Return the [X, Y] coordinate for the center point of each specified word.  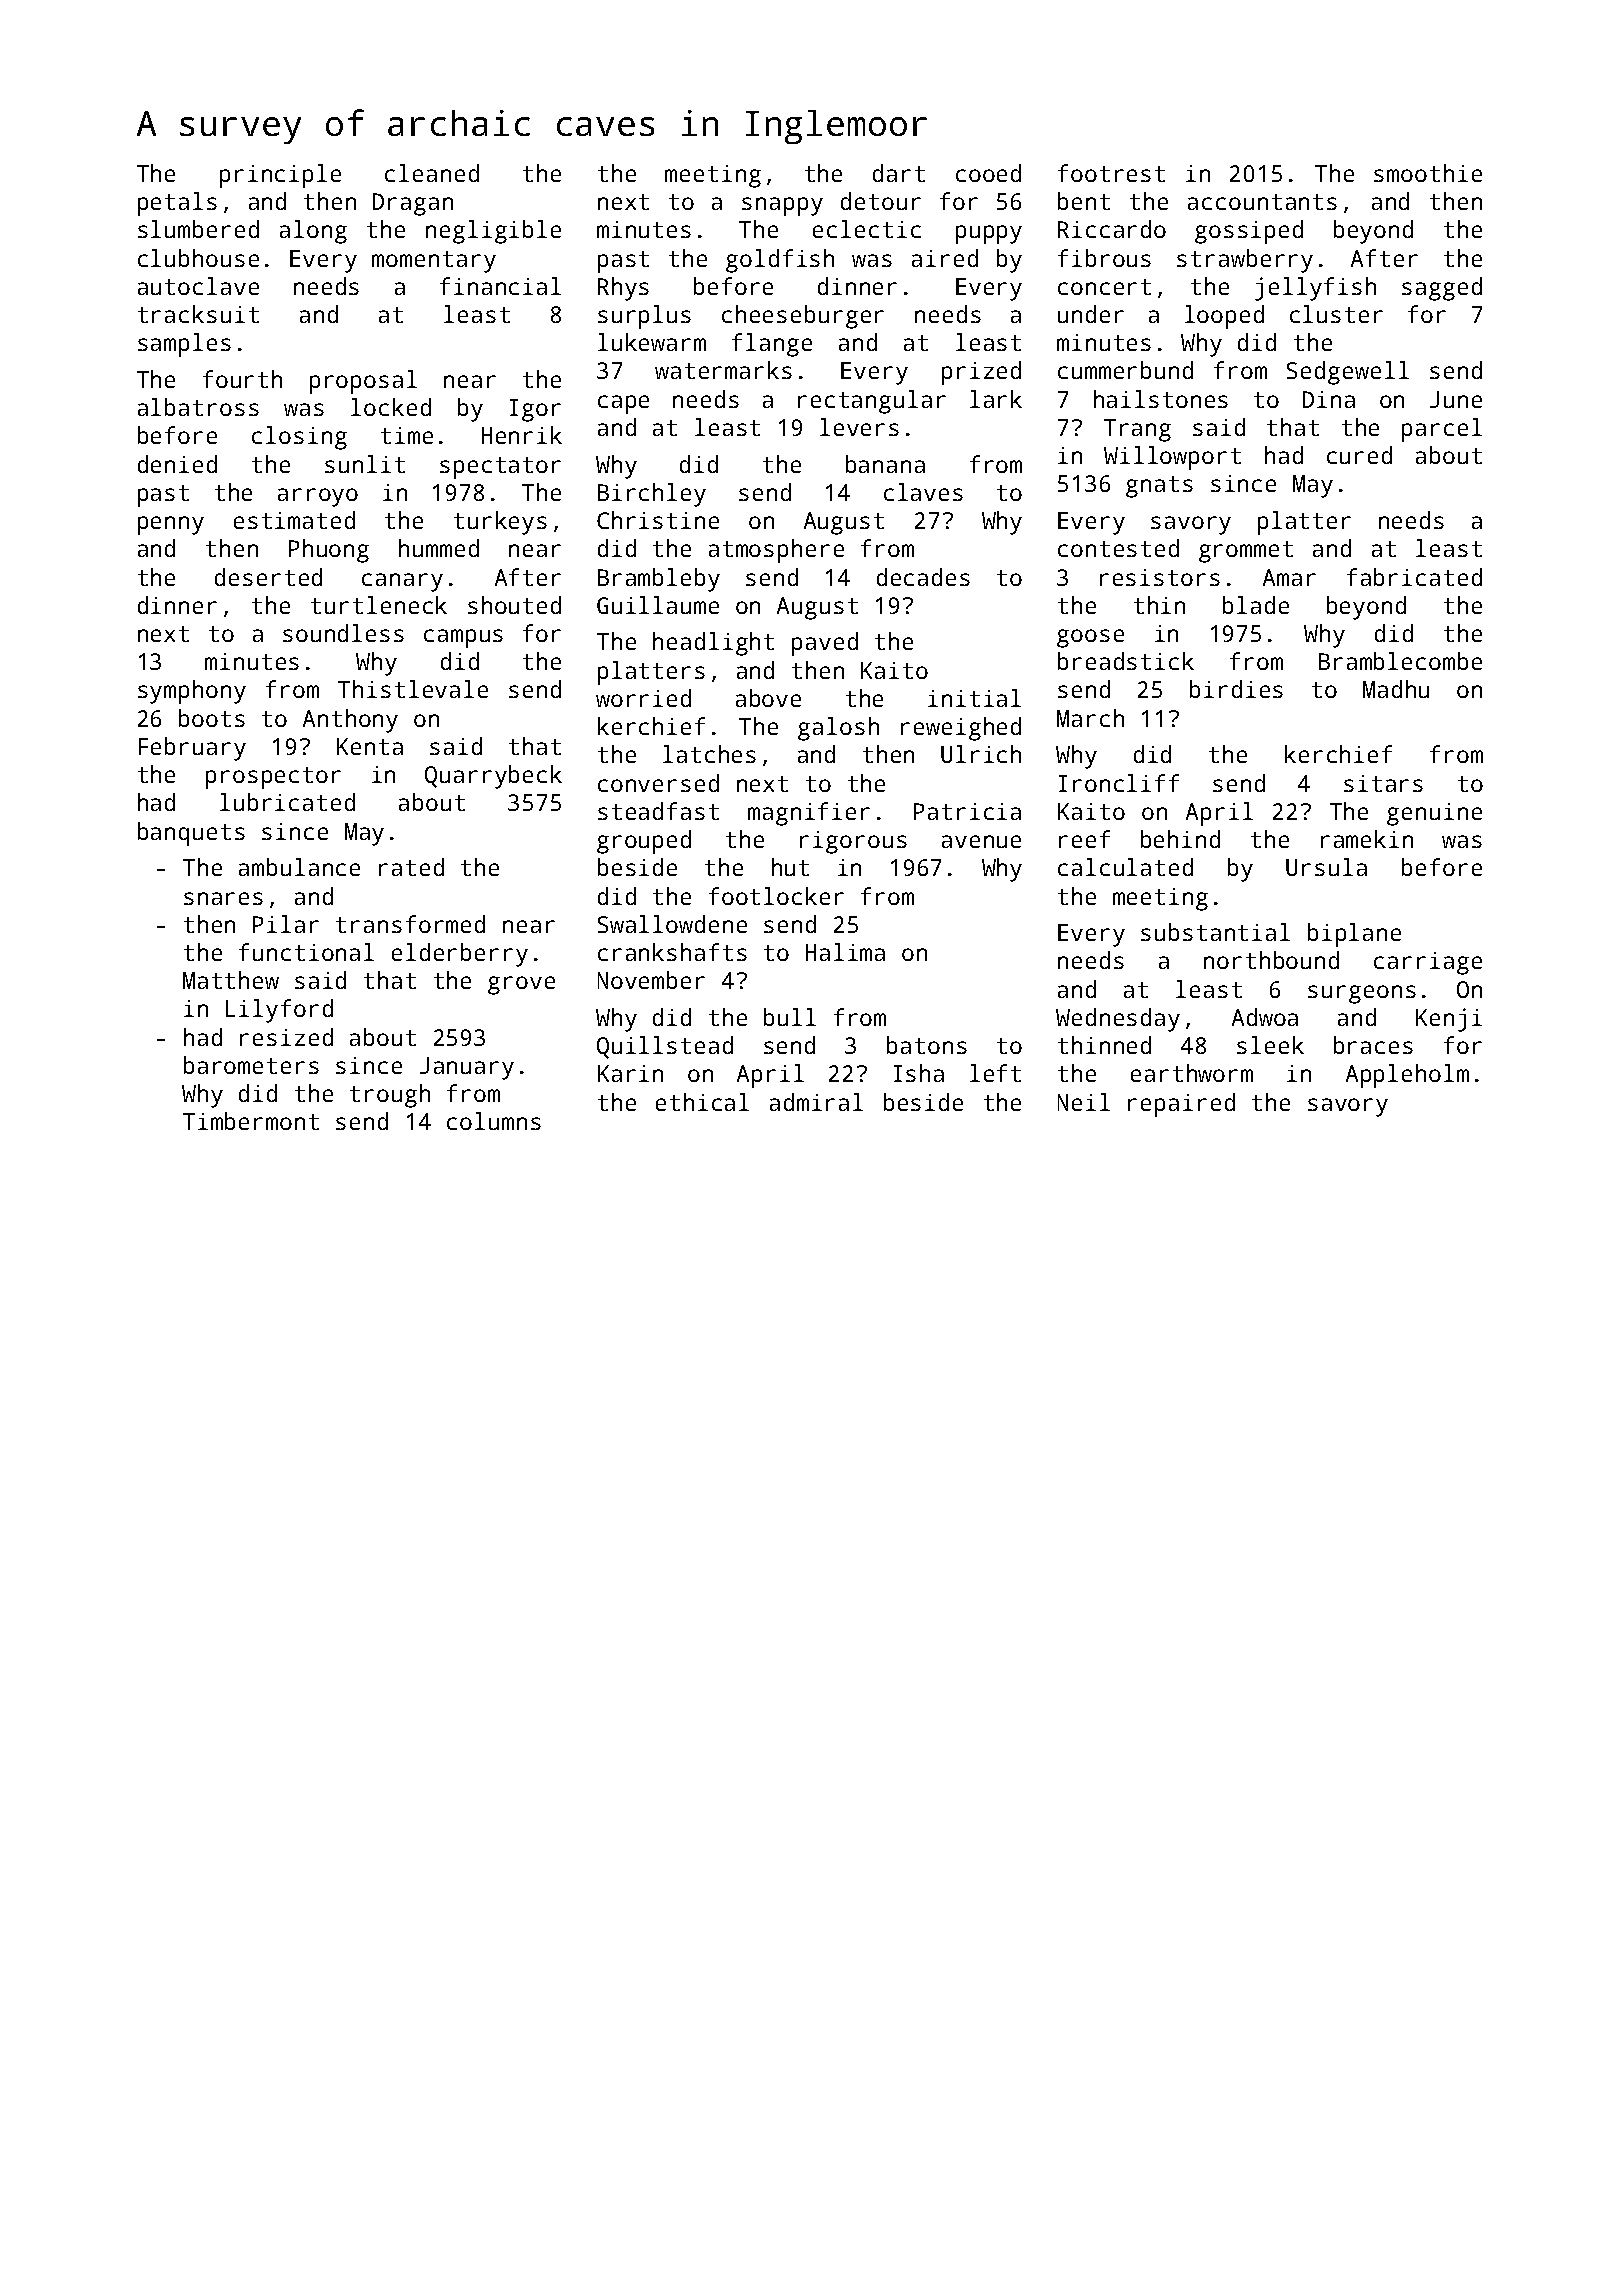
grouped [644, 842]
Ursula [1326, 867]
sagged [1442, 289]
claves [923, 492]
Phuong [329, 551]
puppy [989, 234]
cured [1359, 455]
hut [790, 867]
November [651, 980]
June [1456, 399]
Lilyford [279, 1011]
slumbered [198, 229]
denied [177, 464]
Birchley [652, 495]
